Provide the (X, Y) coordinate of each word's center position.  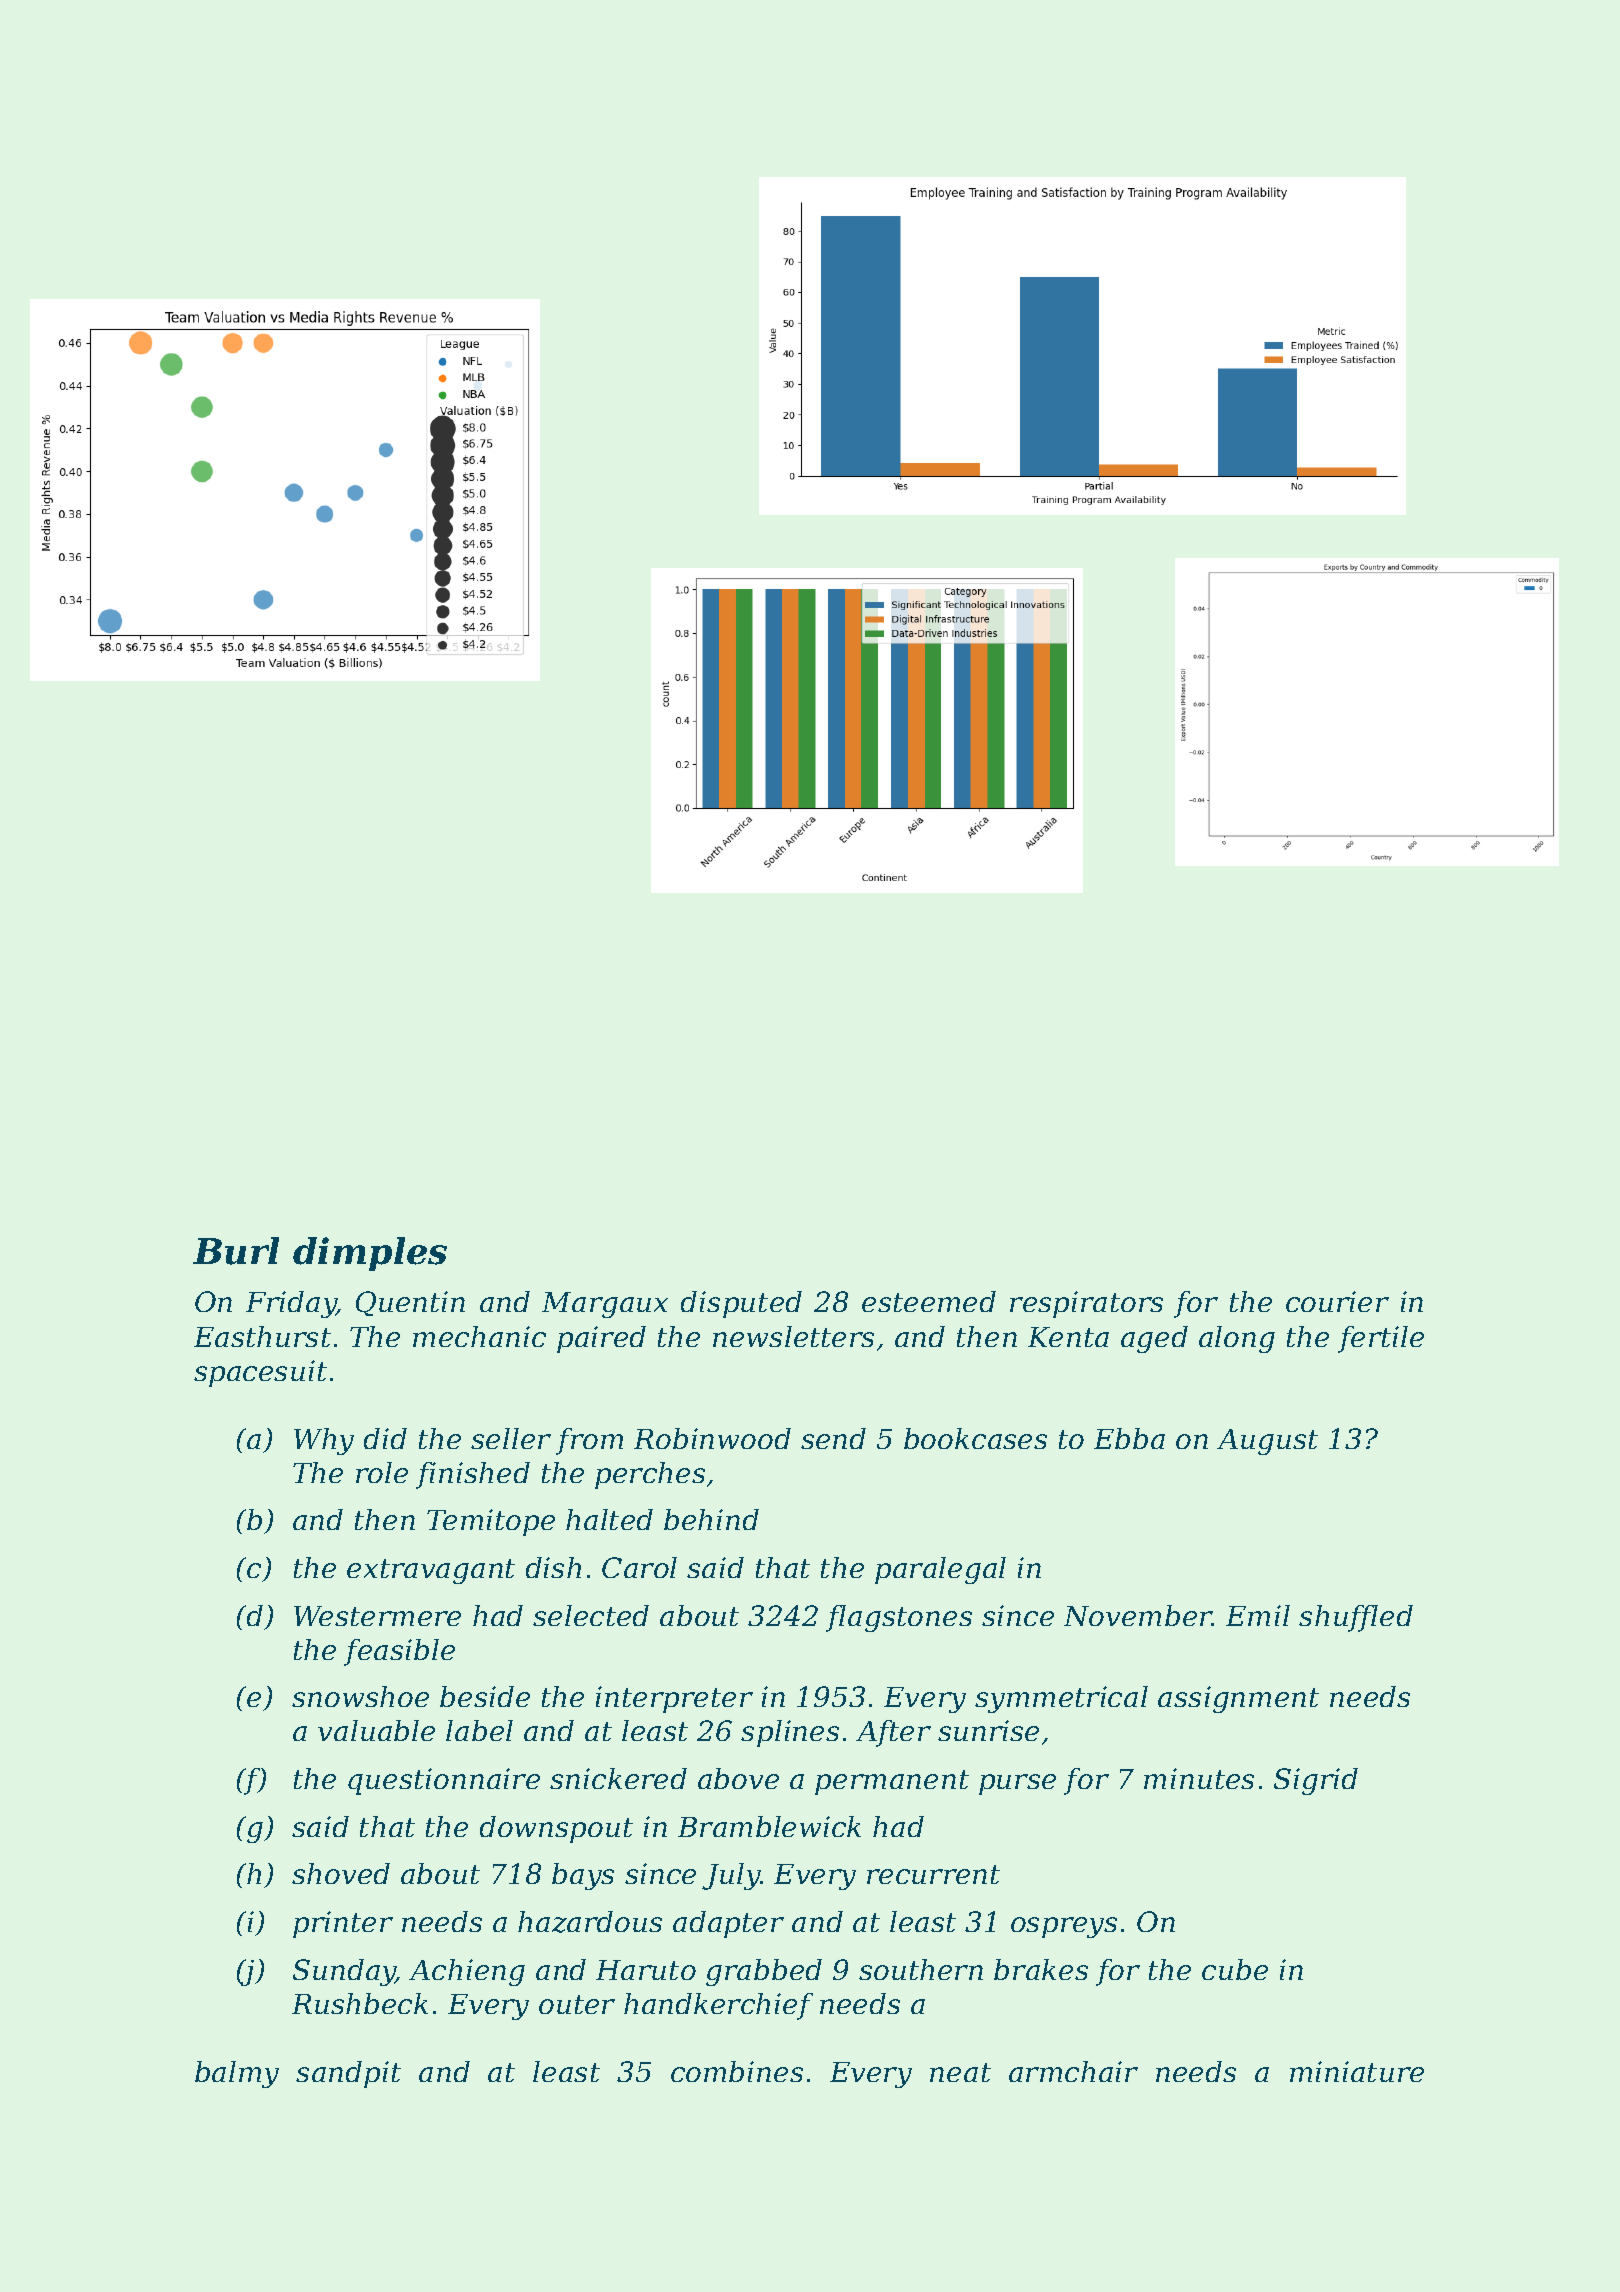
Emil (1258, 1615)
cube (1235, 1969)
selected (591, 1615)
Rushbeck (360, 2003)
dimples (370, 1254)
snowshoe (360, 1696)
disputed (741, 1304)
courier (1337, 1301)
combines (737, 2071)
